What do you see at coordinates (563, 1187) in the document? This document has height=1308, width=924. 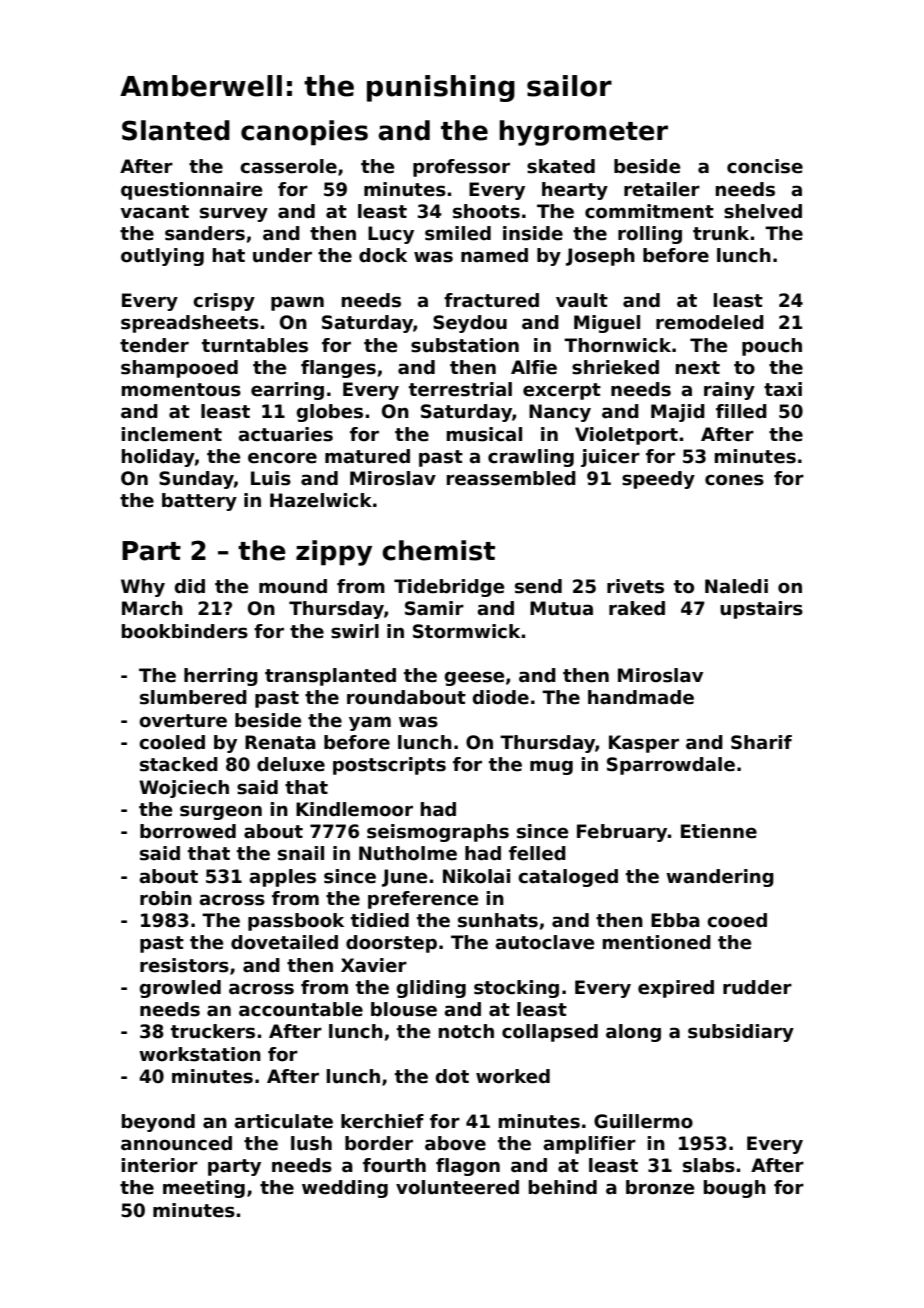 I see `behind` at bounding box center [563, 1187].
